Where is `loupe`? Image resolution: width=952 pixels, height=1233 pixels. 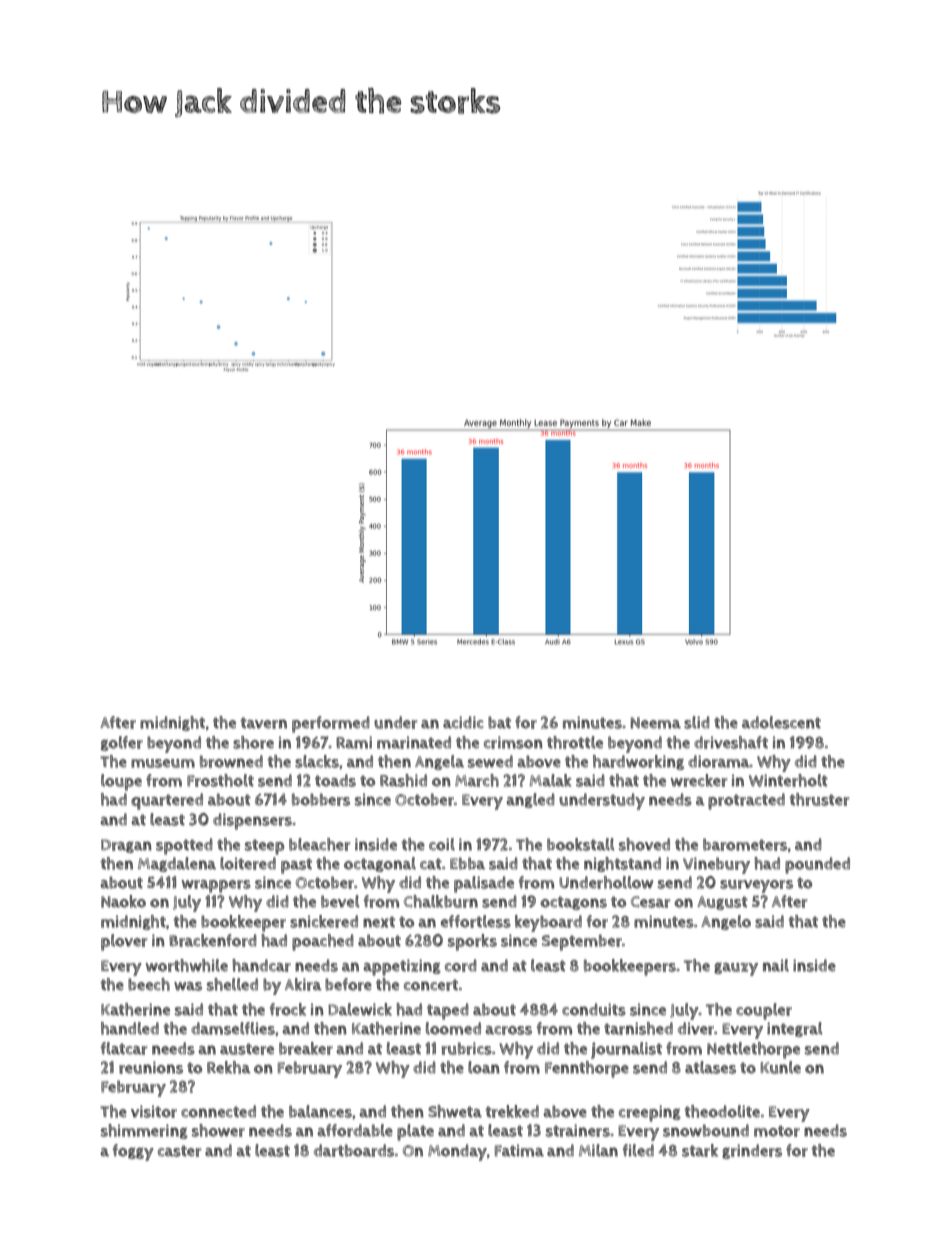
loupe is located at coordinates (121, 782).
